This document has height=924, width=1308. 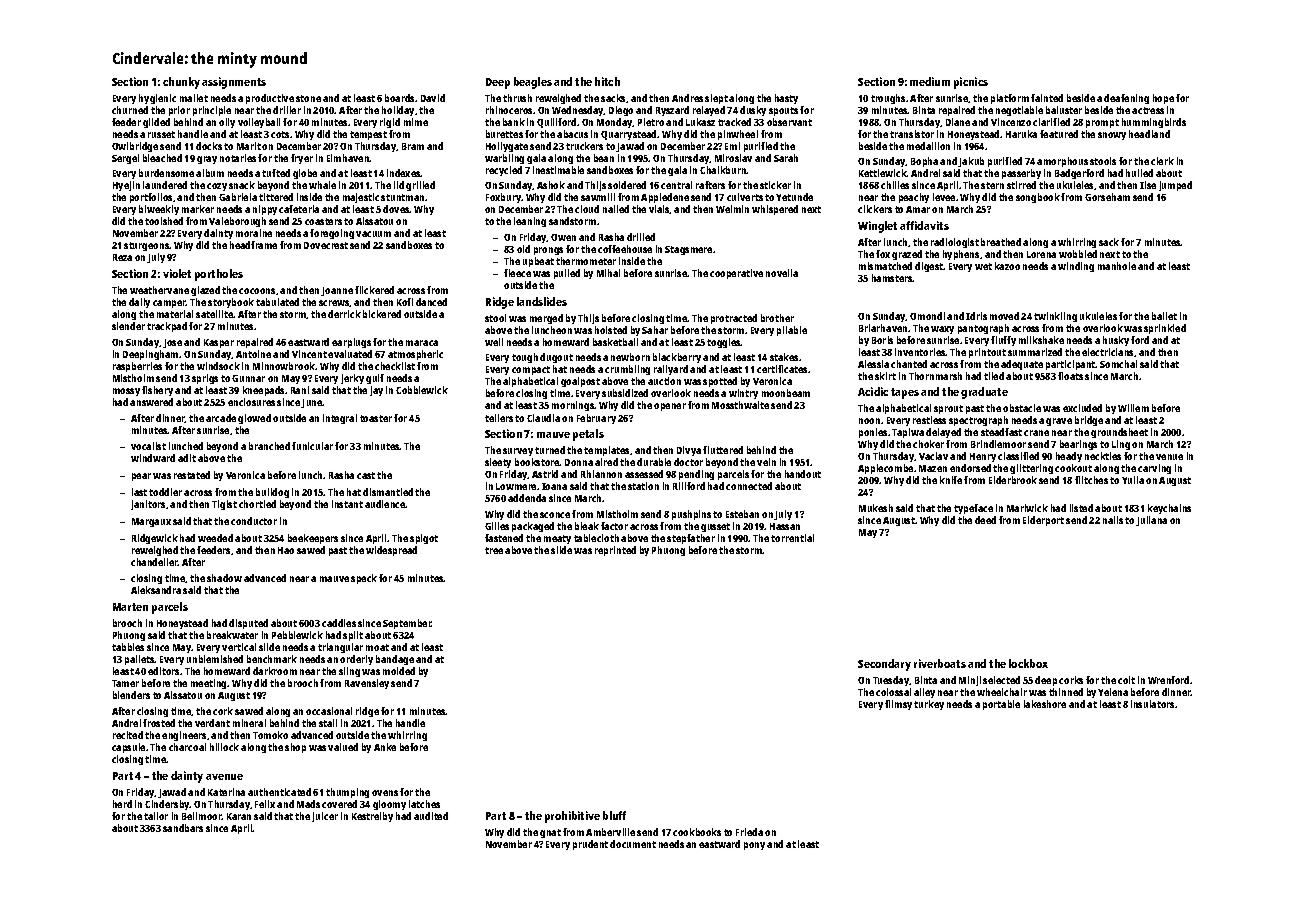 What do you see at coordinates (312, 403) in the document?
I see `June` at bounding box center [312, 403].
